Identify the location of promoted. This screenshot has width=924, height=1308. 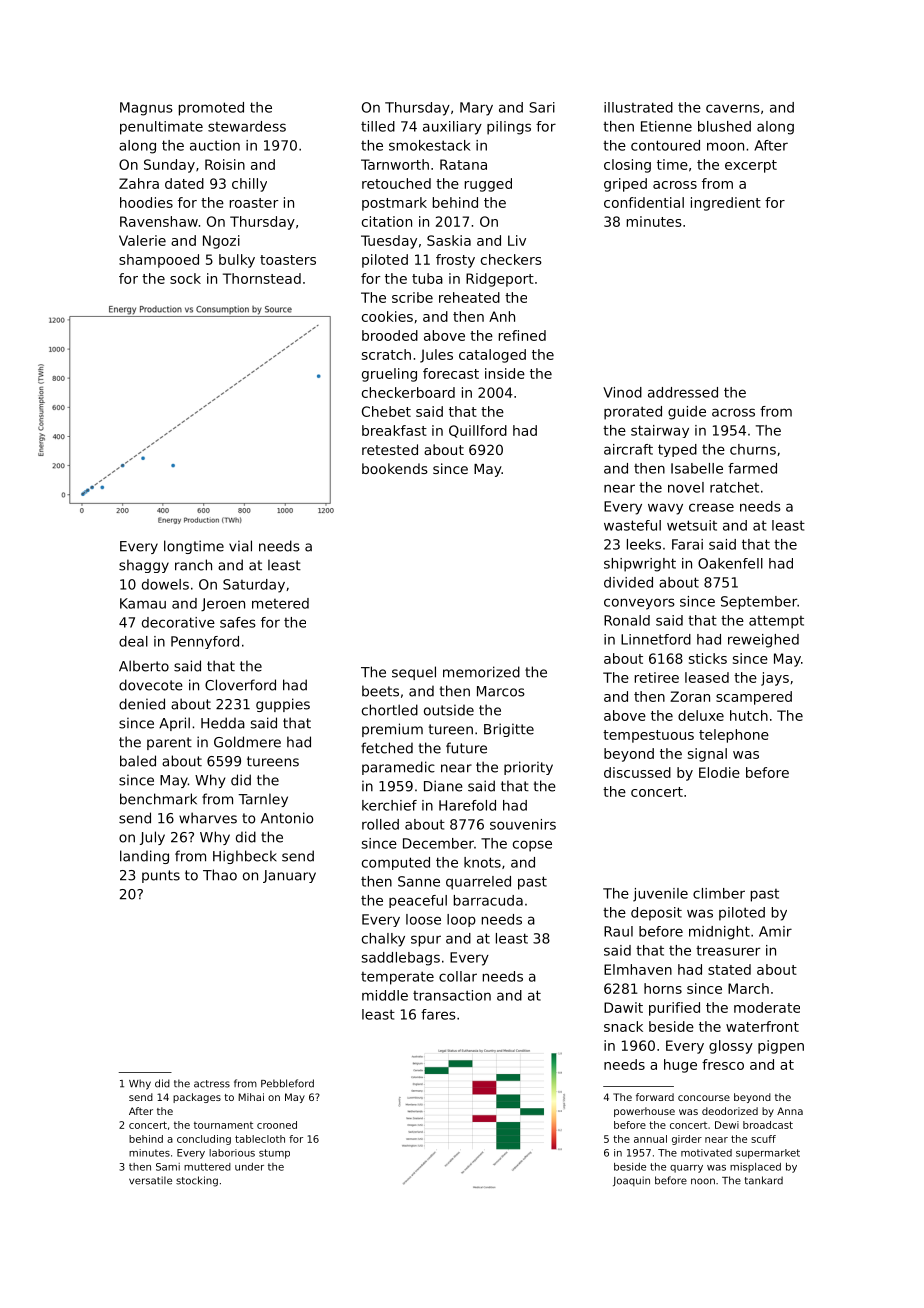
(211, 109).
